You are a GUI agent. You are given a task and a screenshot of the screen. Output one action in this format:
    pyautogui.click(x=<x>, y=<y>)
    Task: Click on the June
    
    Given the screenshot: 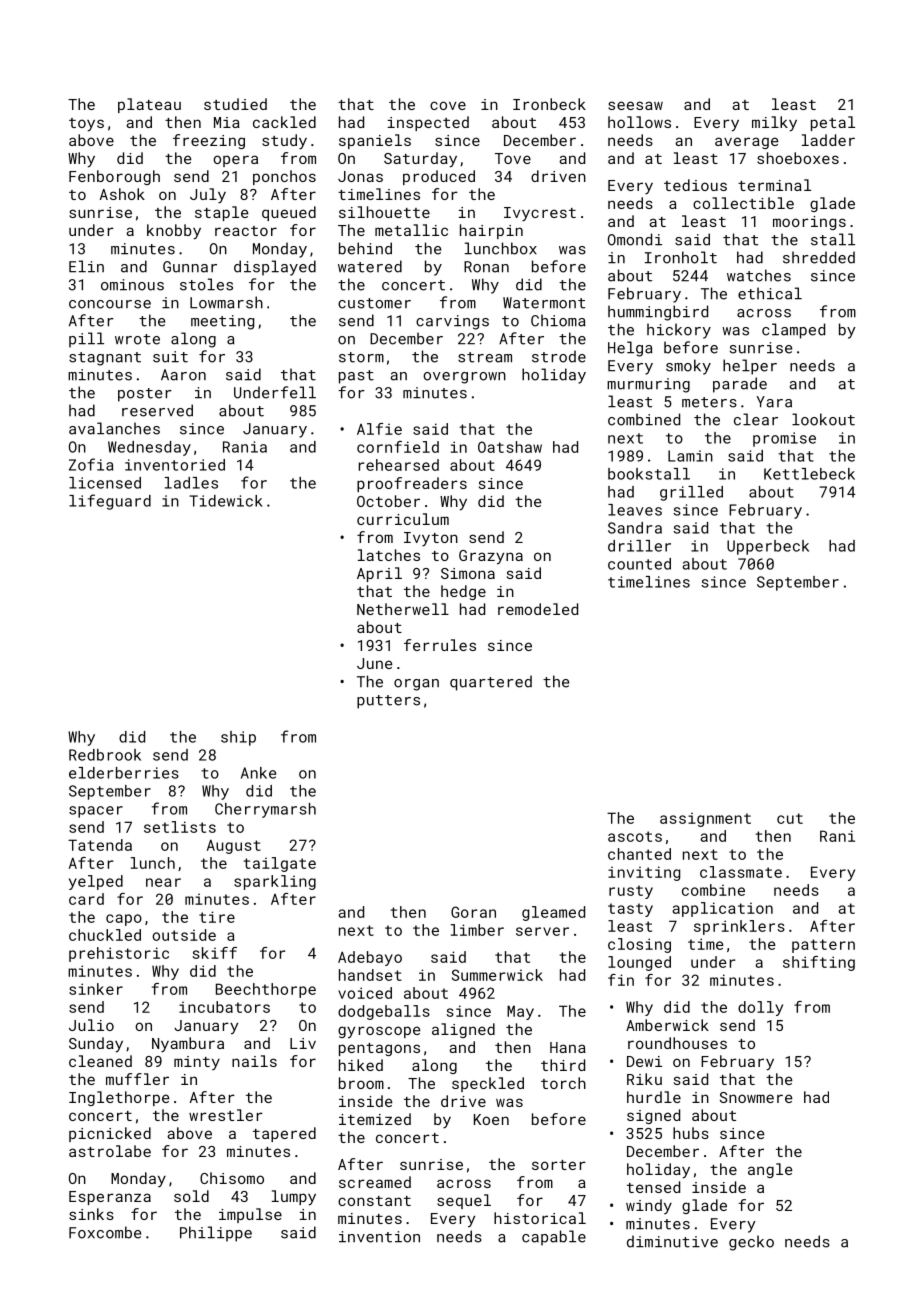 What is the action you would take?
    pyautogui.click(x=374, y=663)
